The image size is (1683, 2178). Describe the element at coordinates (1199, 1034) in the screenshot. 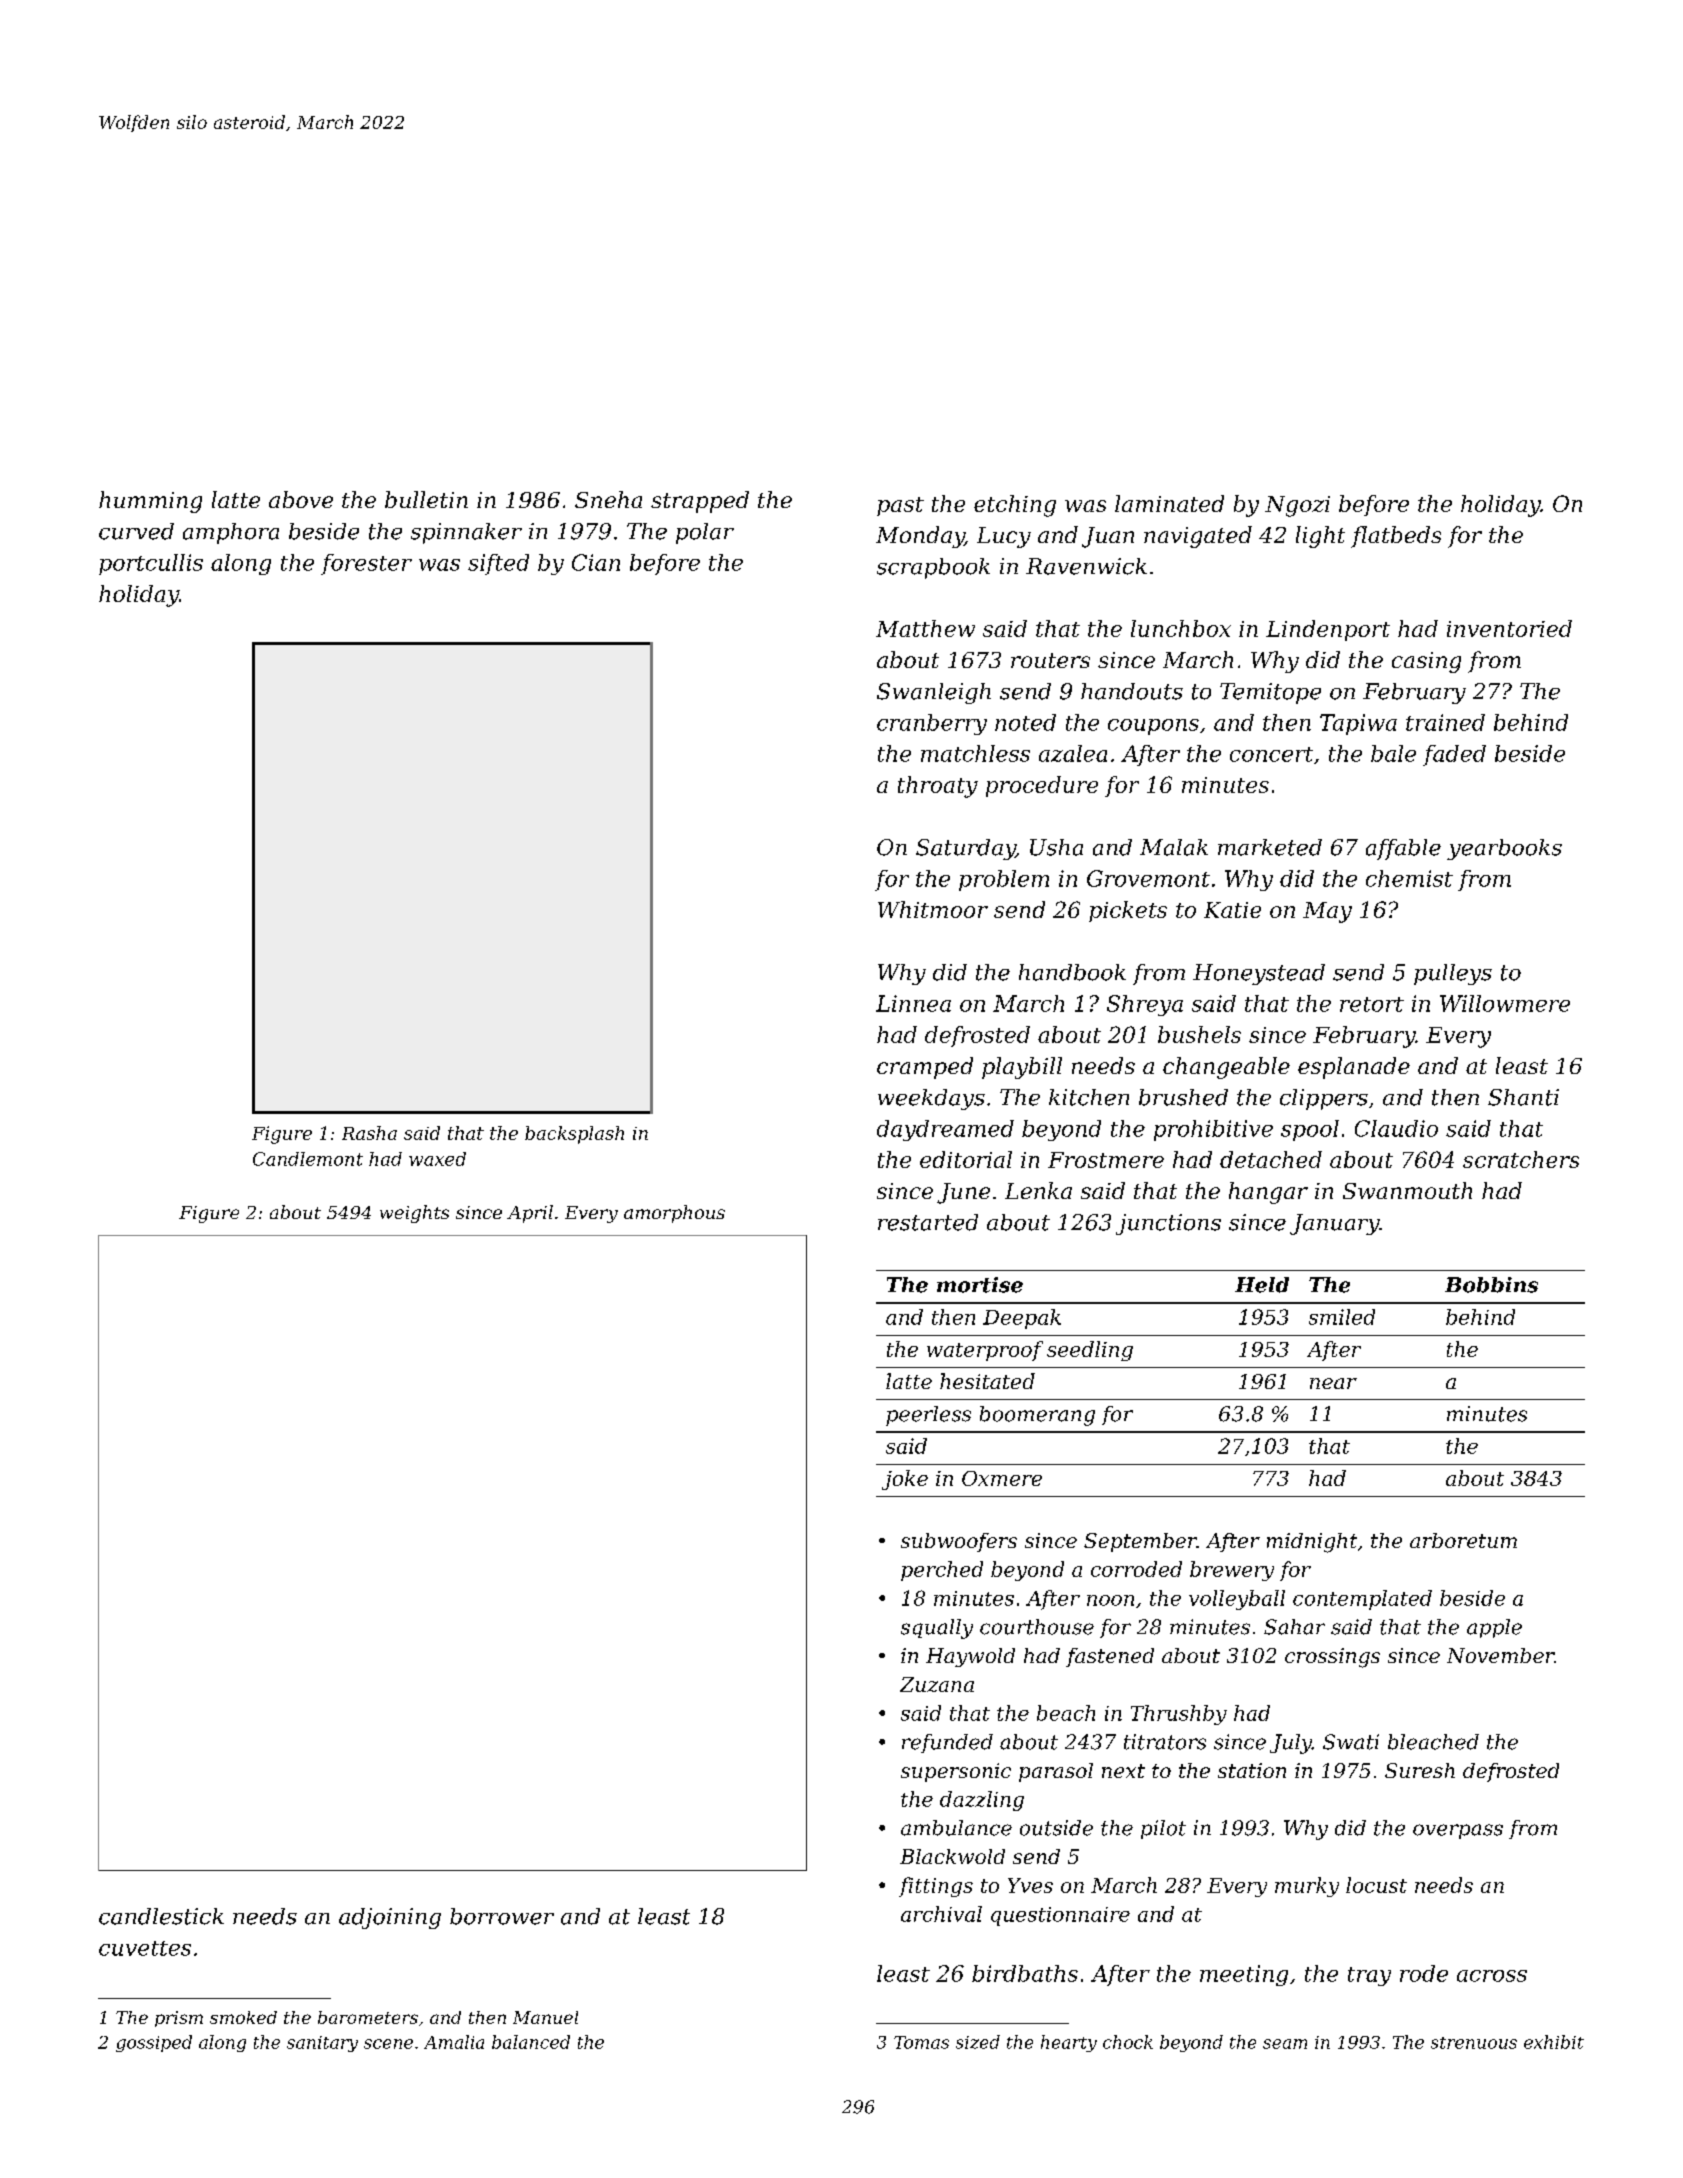

I see `bushels` at that location.
